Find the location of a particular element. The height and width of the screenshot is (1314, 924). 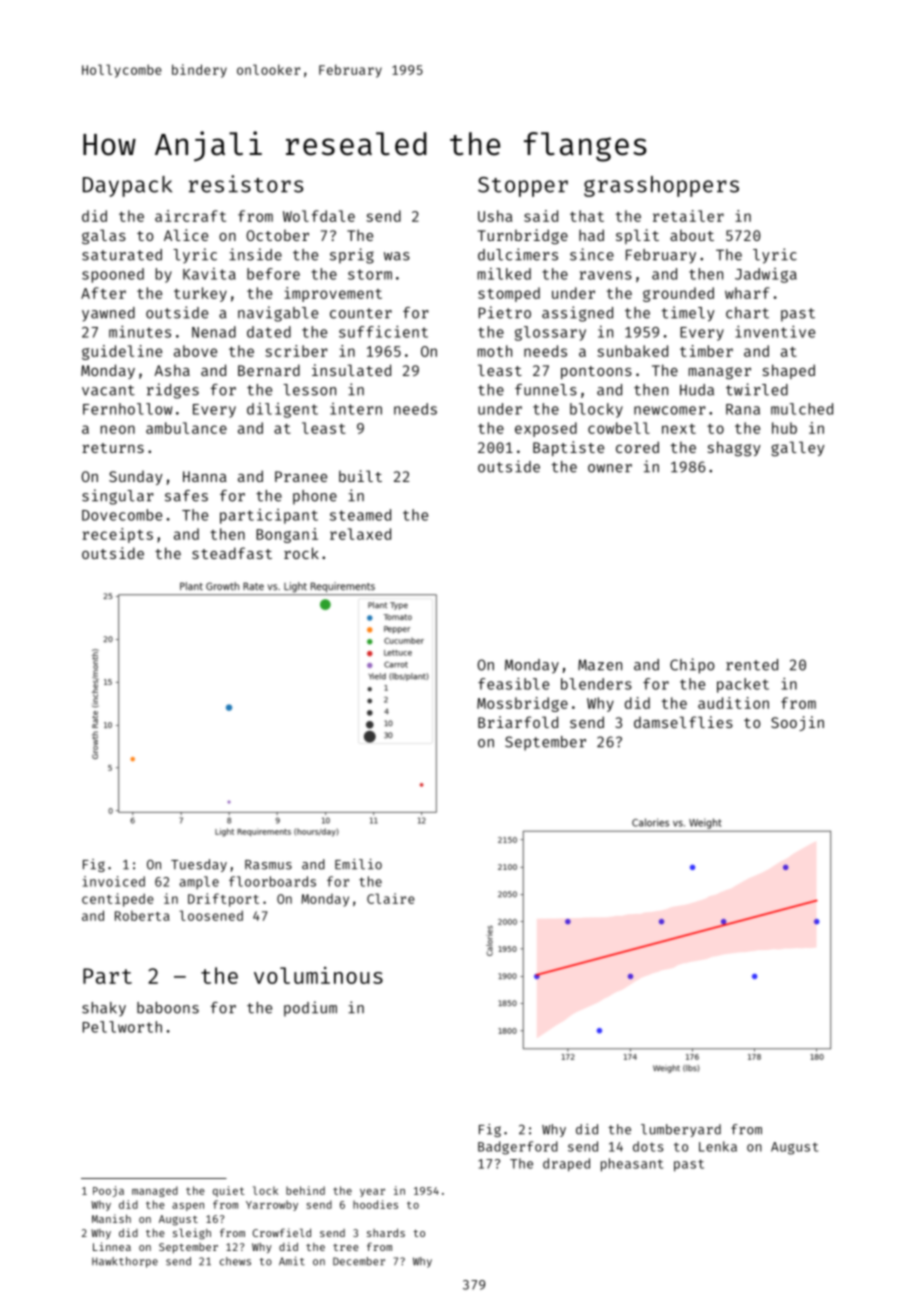

Emilio is located at coordinates (358, 864).
